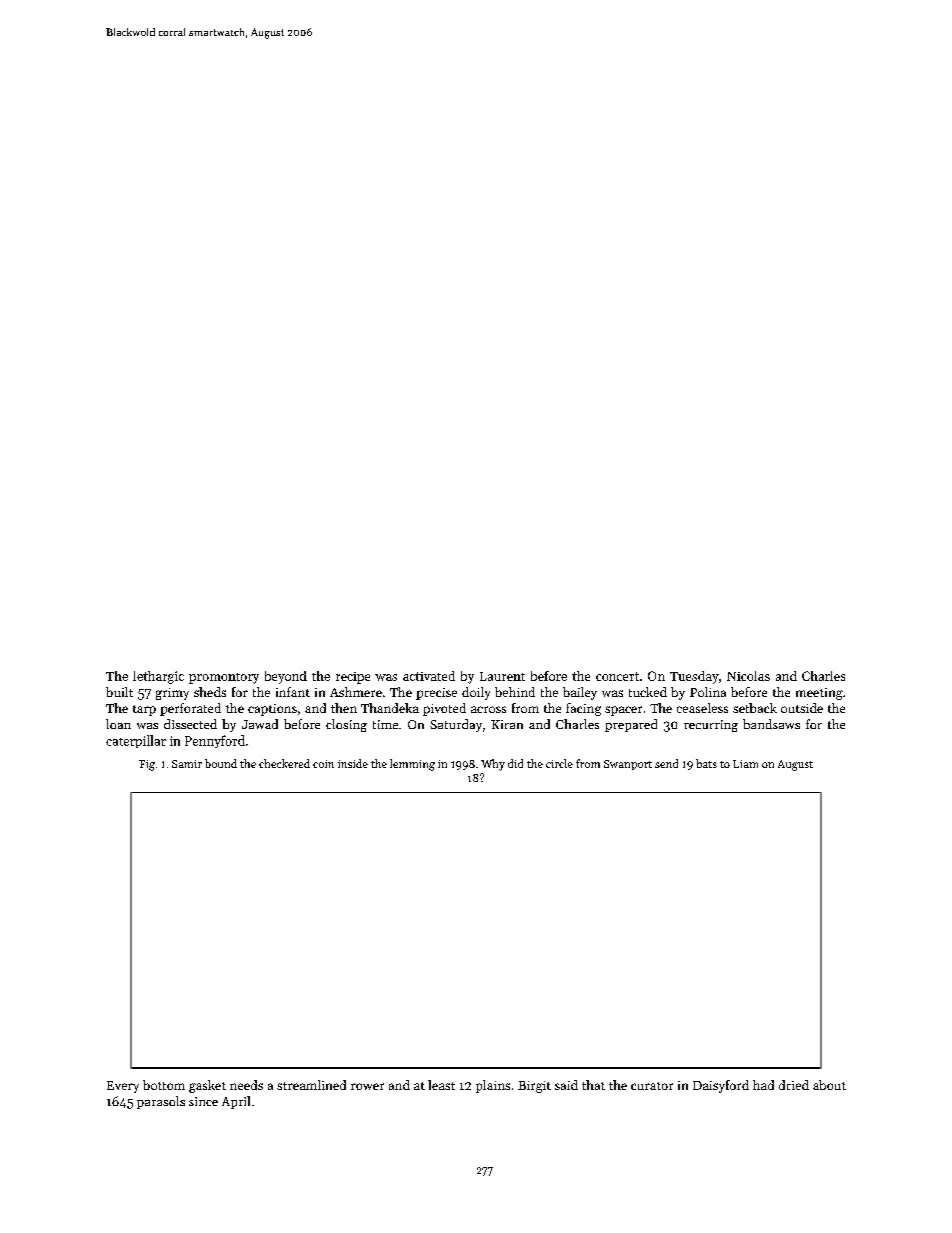  Describe the element at coordinates (323, 764) in the document. I see `coin` at that location.
